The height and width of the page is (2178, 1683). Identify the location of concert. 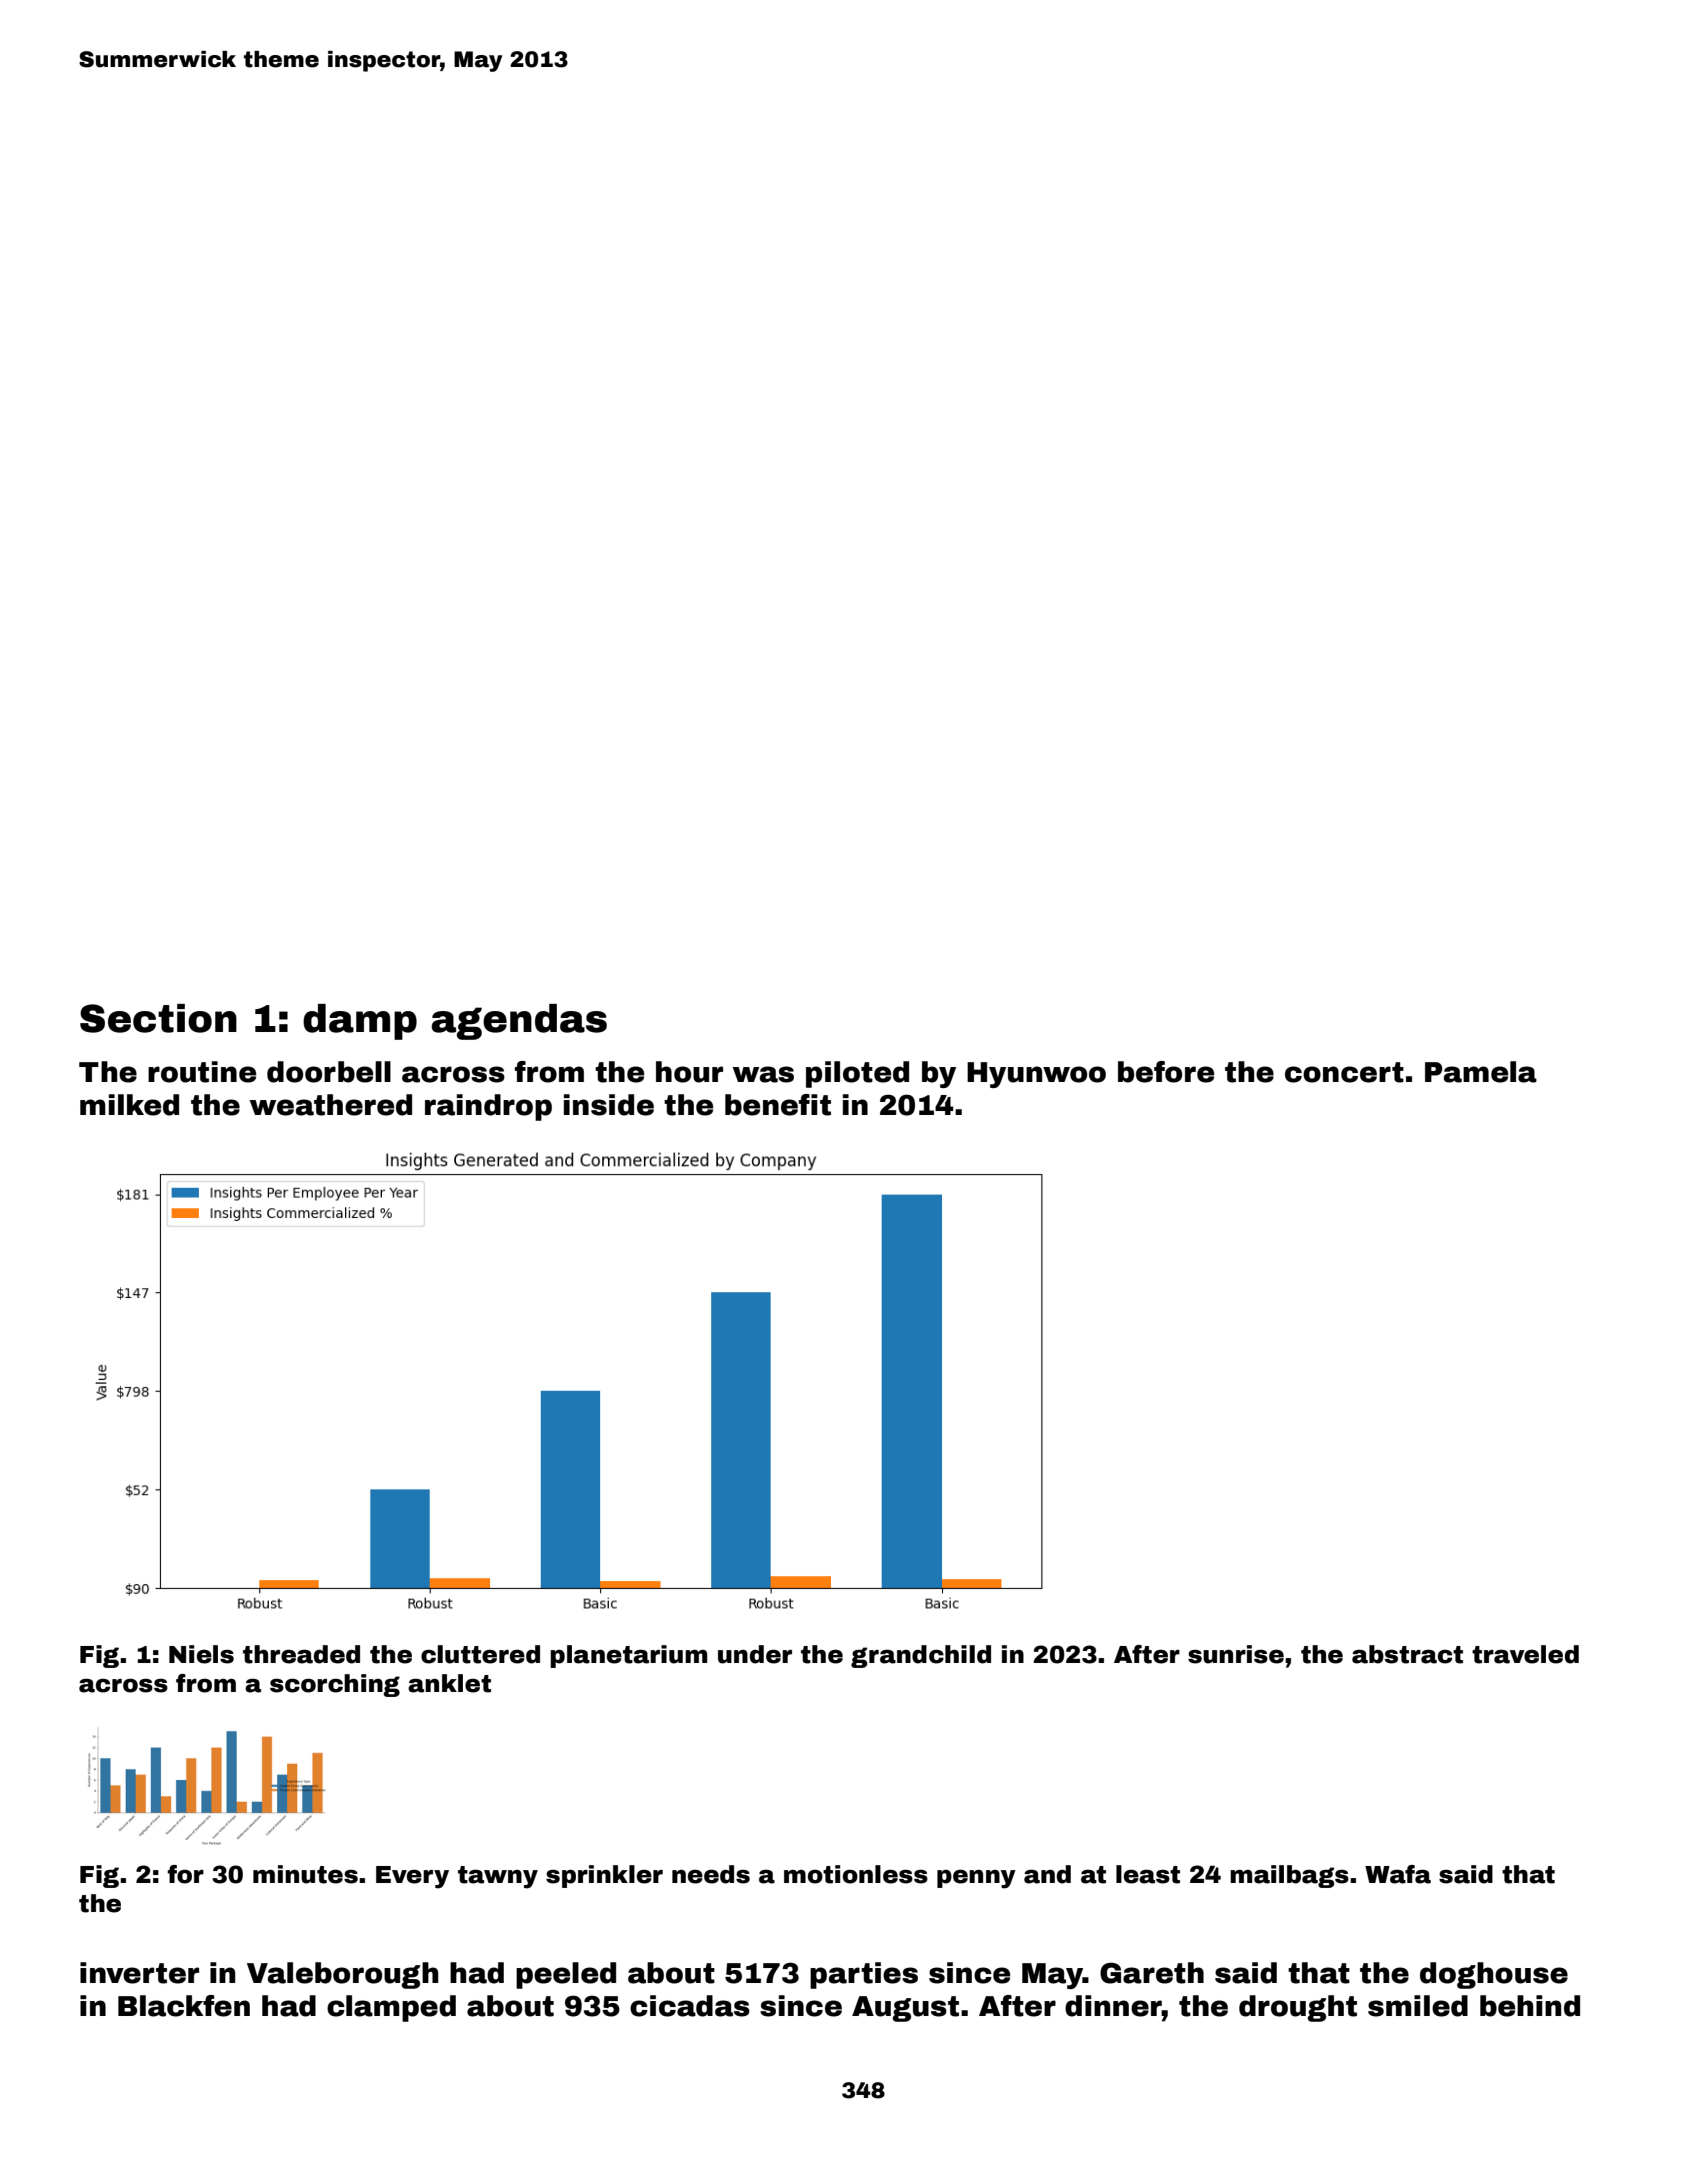
(1344, 1072).
